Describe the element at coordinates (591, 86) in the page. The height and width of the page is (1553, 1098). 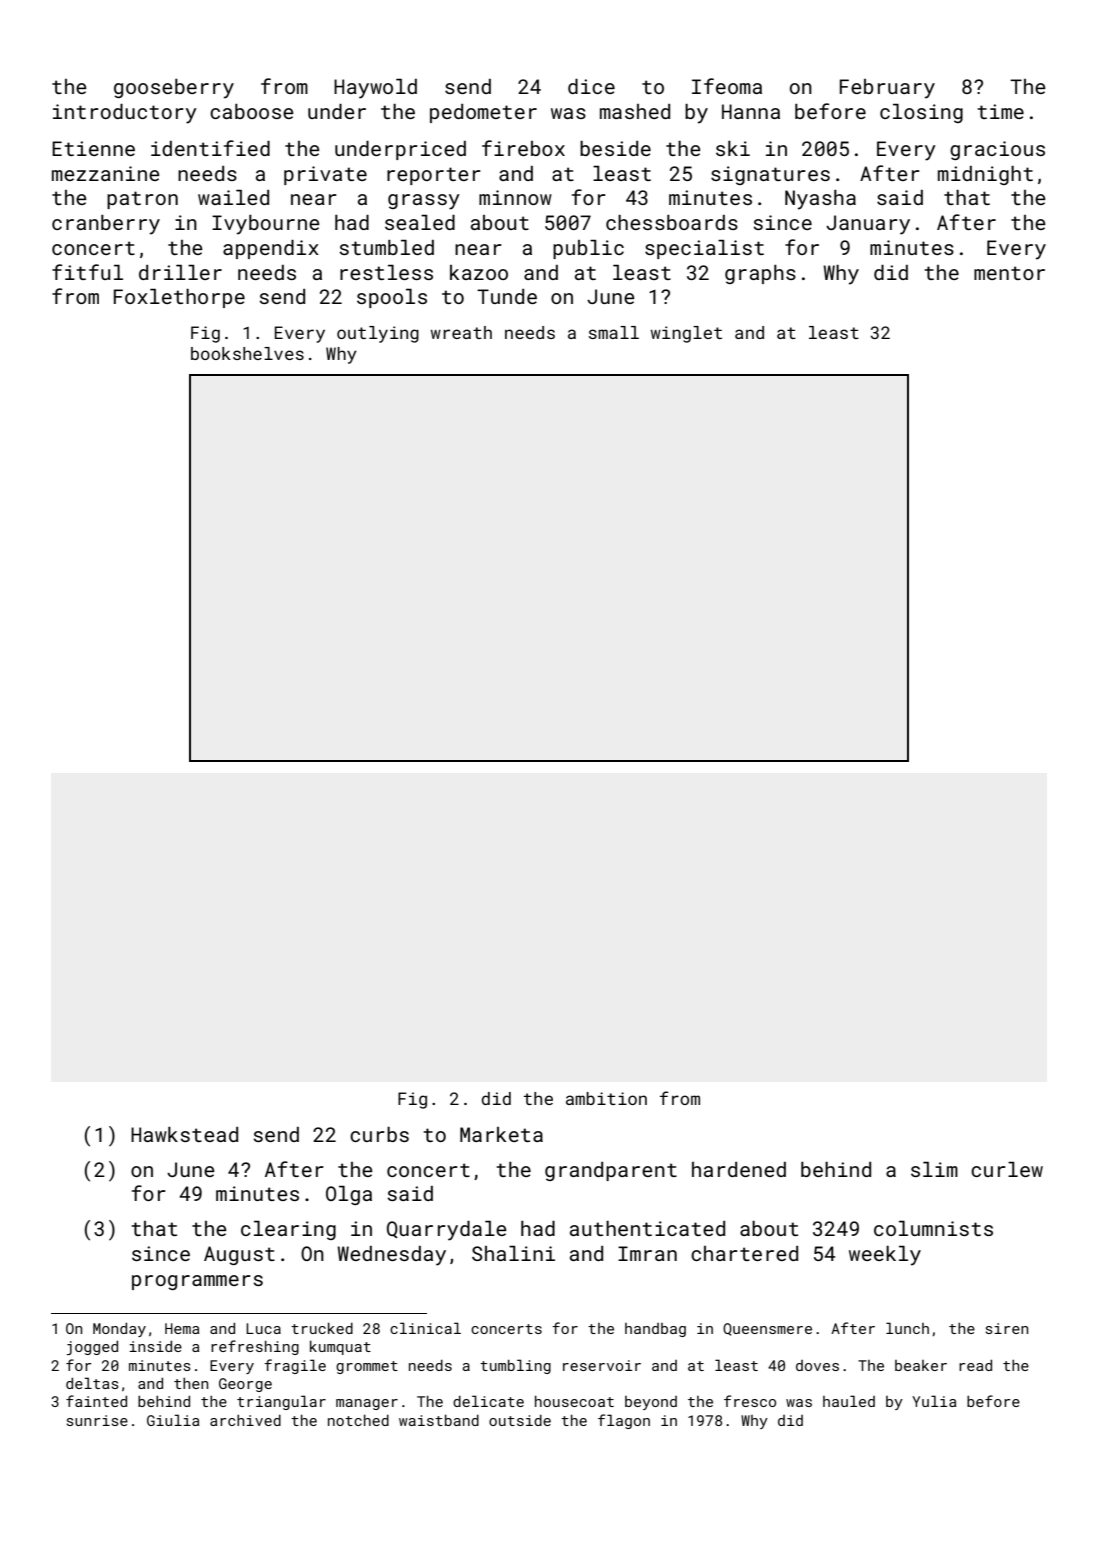
I see `dice` at that location.
